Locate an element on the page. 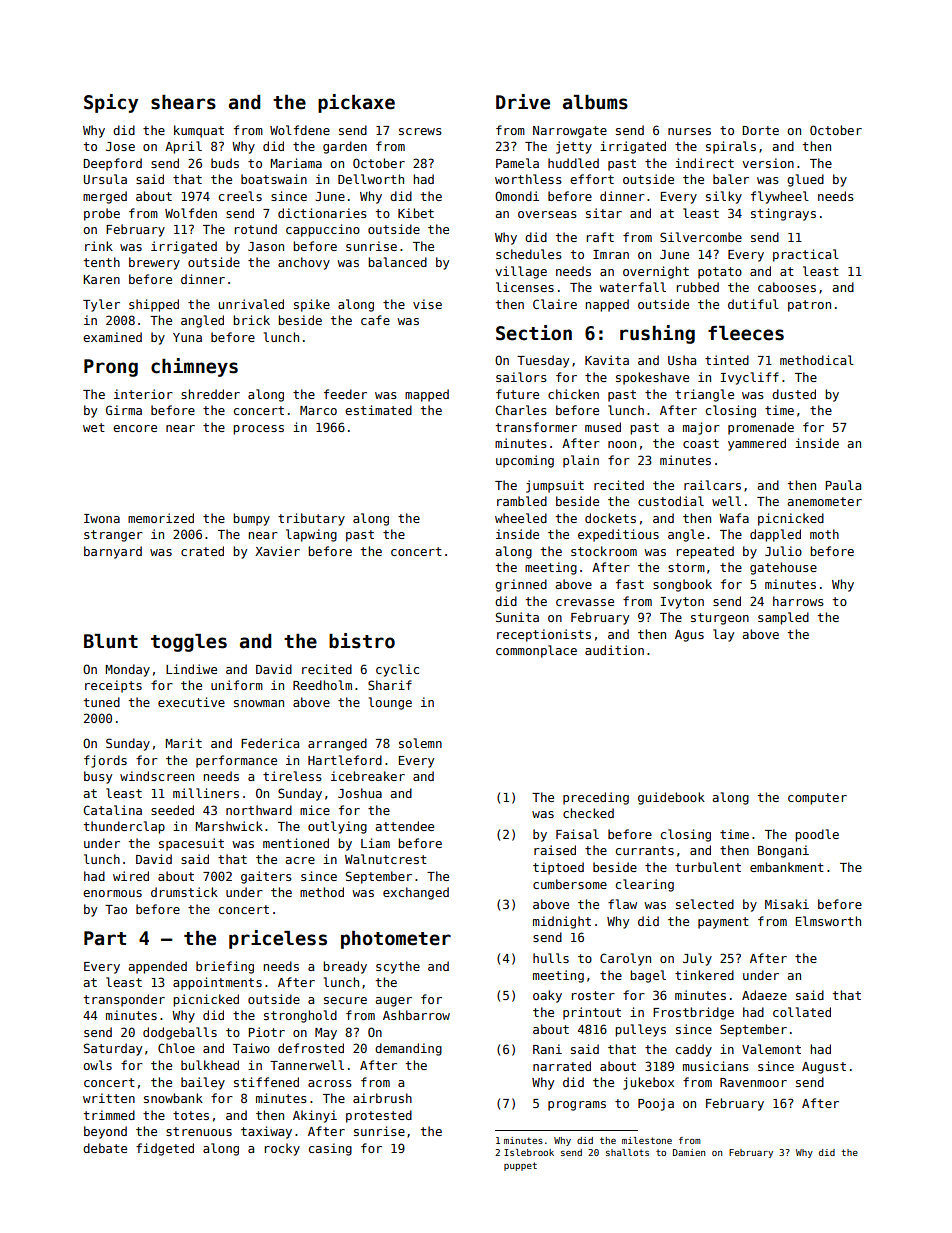 This page has width=952, height=1233. vise is located at coordinates (427, 304).
